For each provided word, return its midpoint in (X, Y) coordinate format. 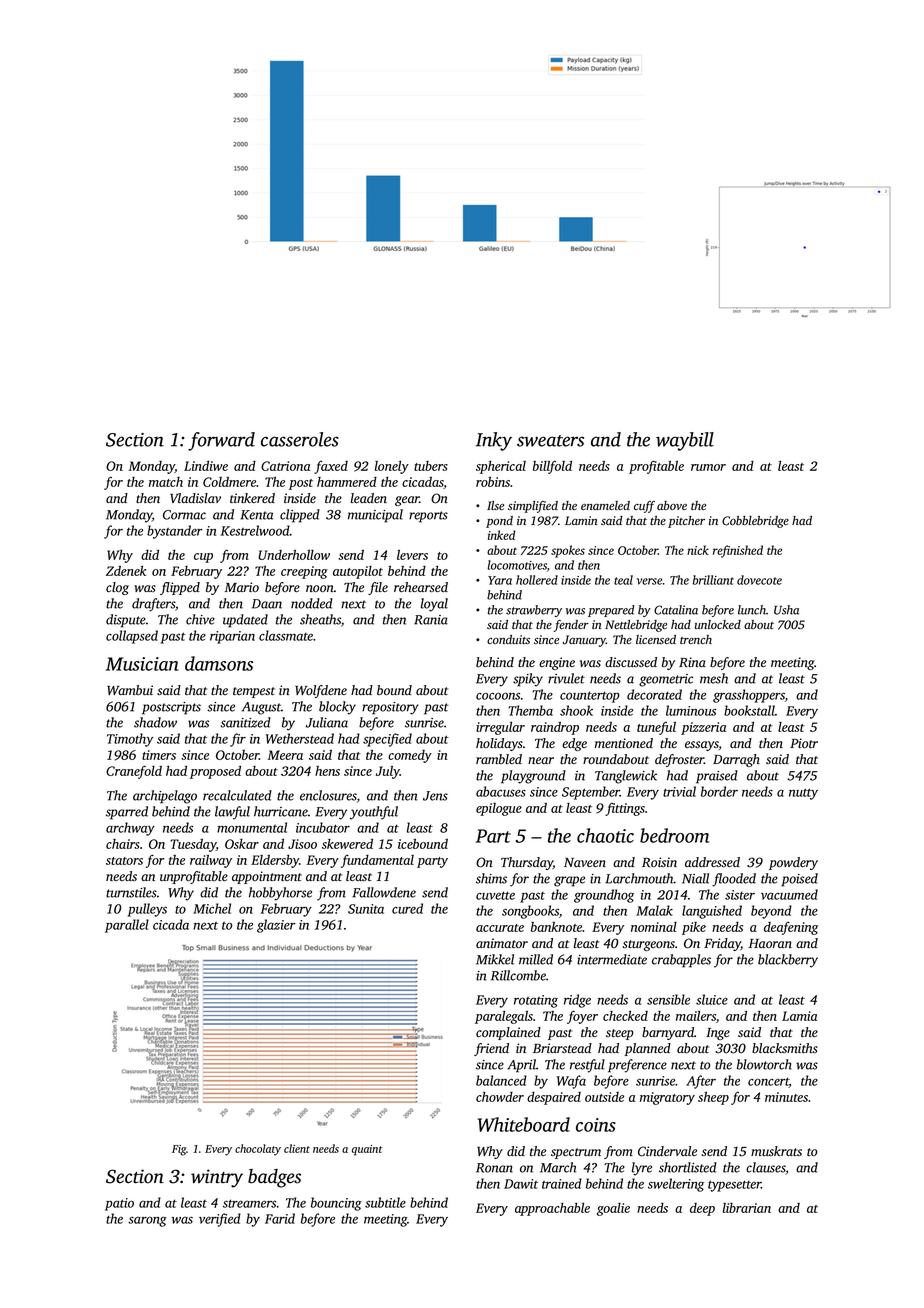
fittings (625, 809)
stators (124, 861)
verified (220, 1220)
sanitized (245, 722)
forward (221, 441)
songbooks (530, 912)
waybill (685, 441)
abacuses (501, 791)
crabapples (681, 961)
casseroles (300, 439)
